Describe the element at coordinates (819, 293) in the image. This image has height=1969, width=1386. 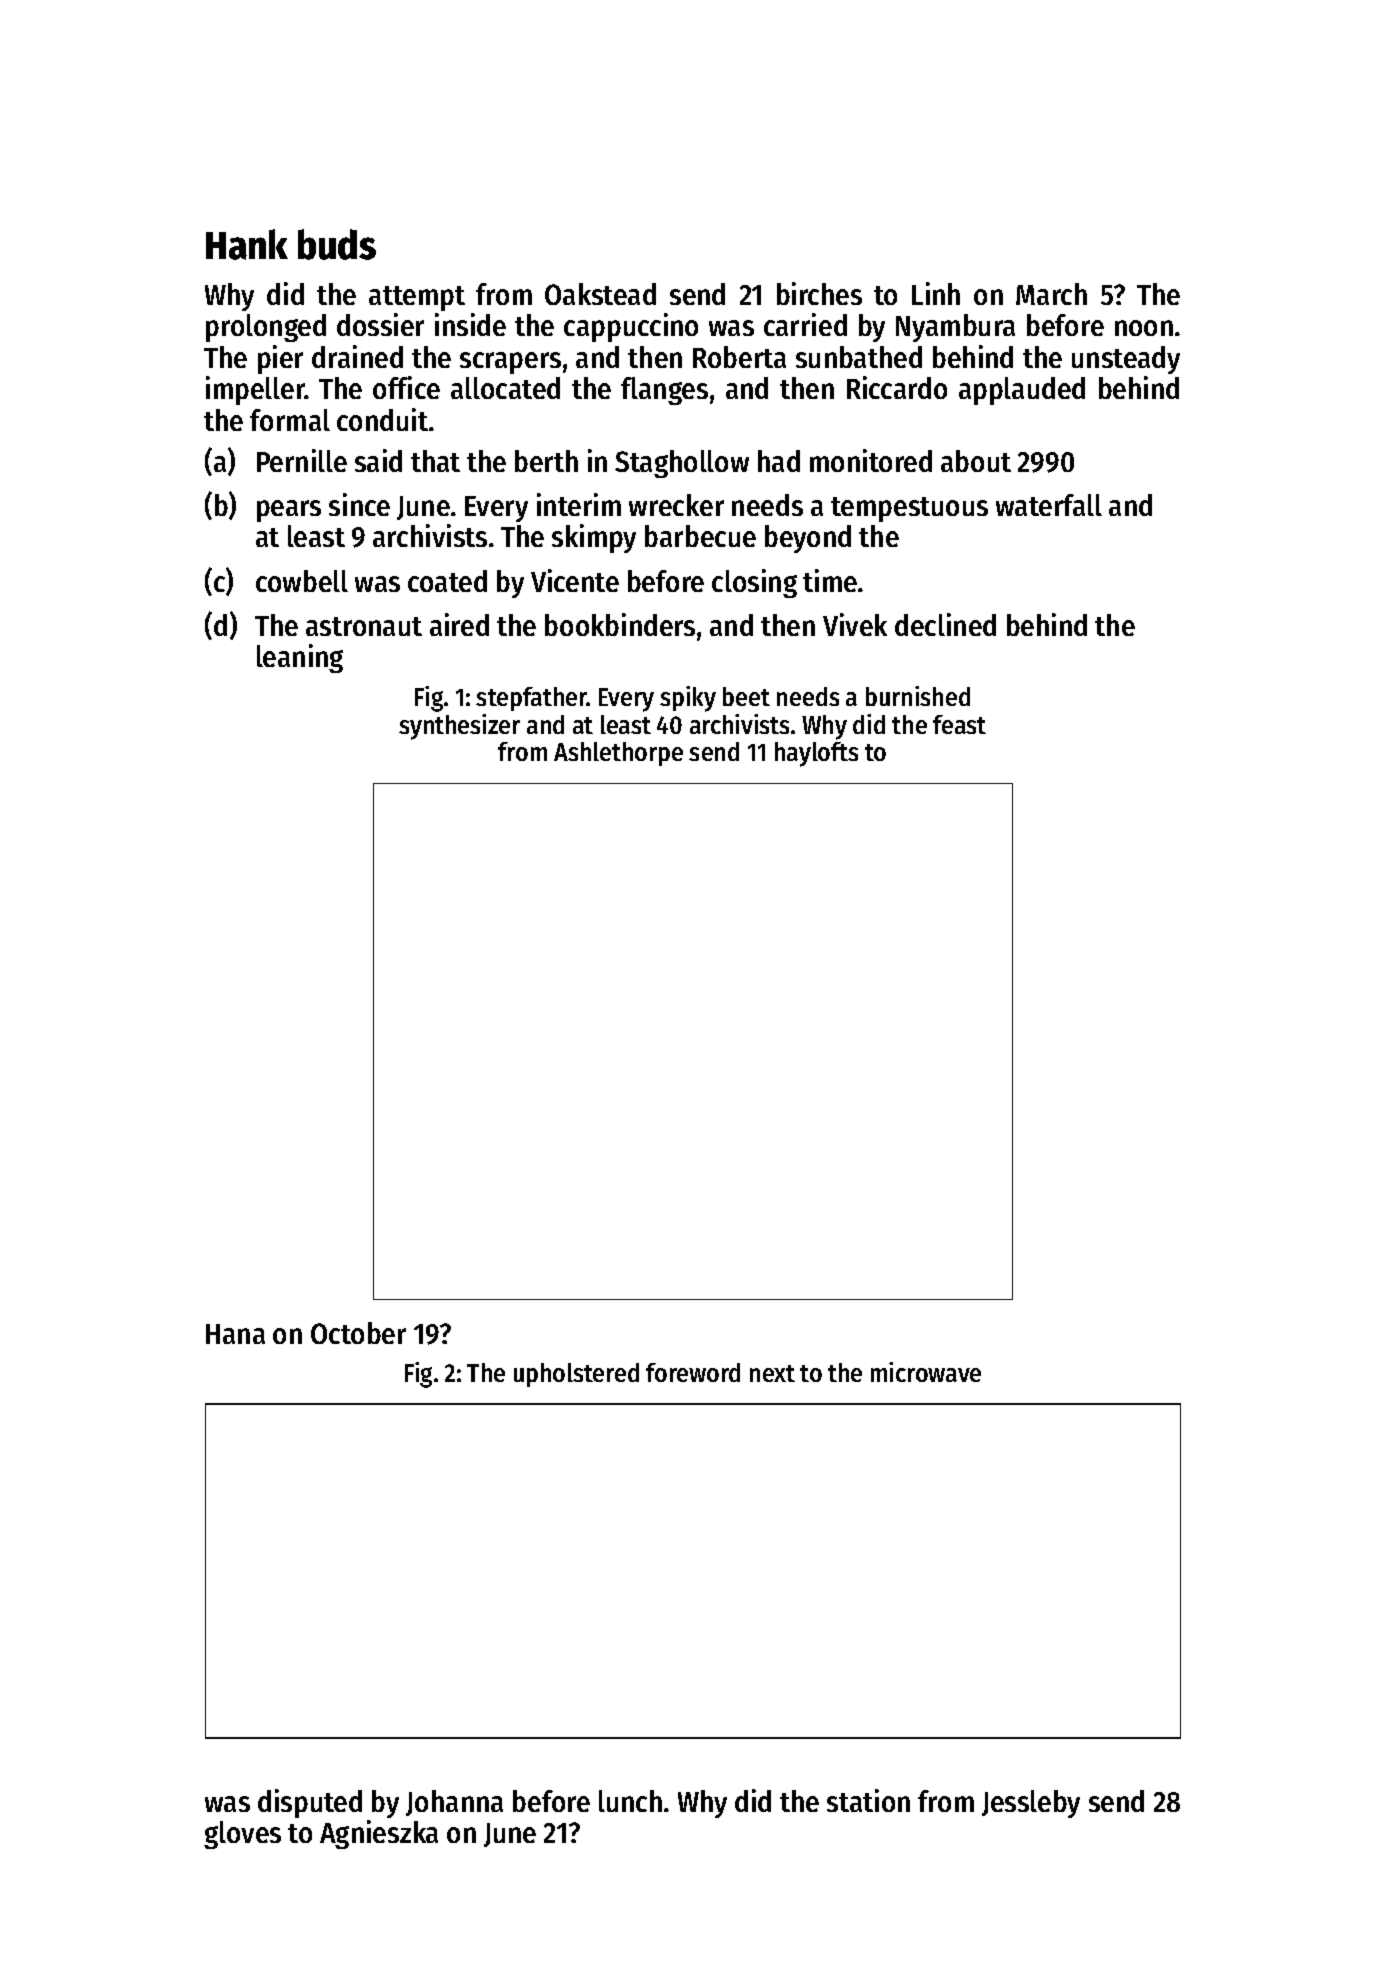
I see `birches` at that location.
